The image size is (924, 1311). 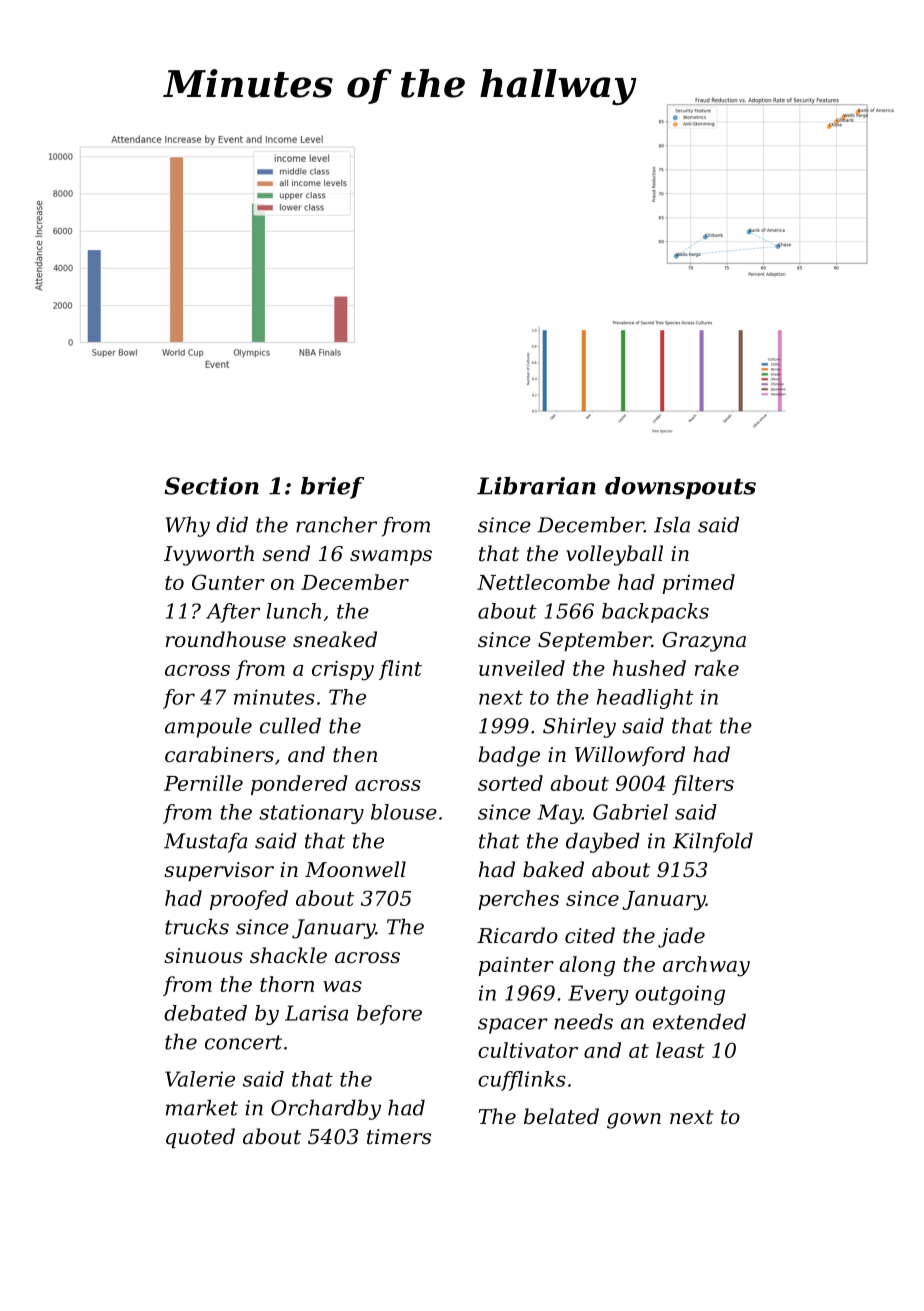 I want to click on timers, so click(x=399, y=1137).
